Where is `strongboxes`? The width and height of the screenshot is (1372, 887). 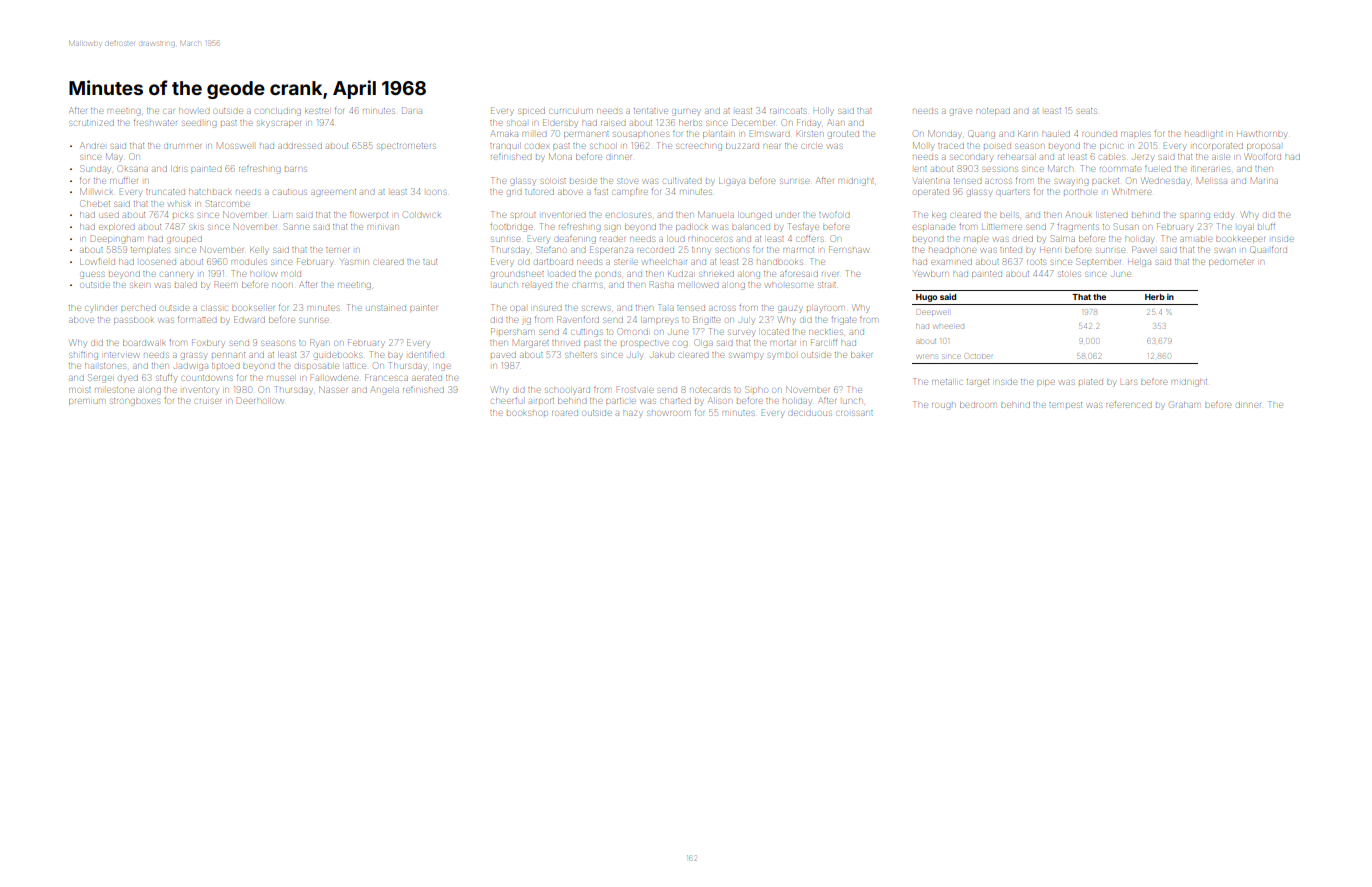
strongboxes is located at coordinates (135, 402).
